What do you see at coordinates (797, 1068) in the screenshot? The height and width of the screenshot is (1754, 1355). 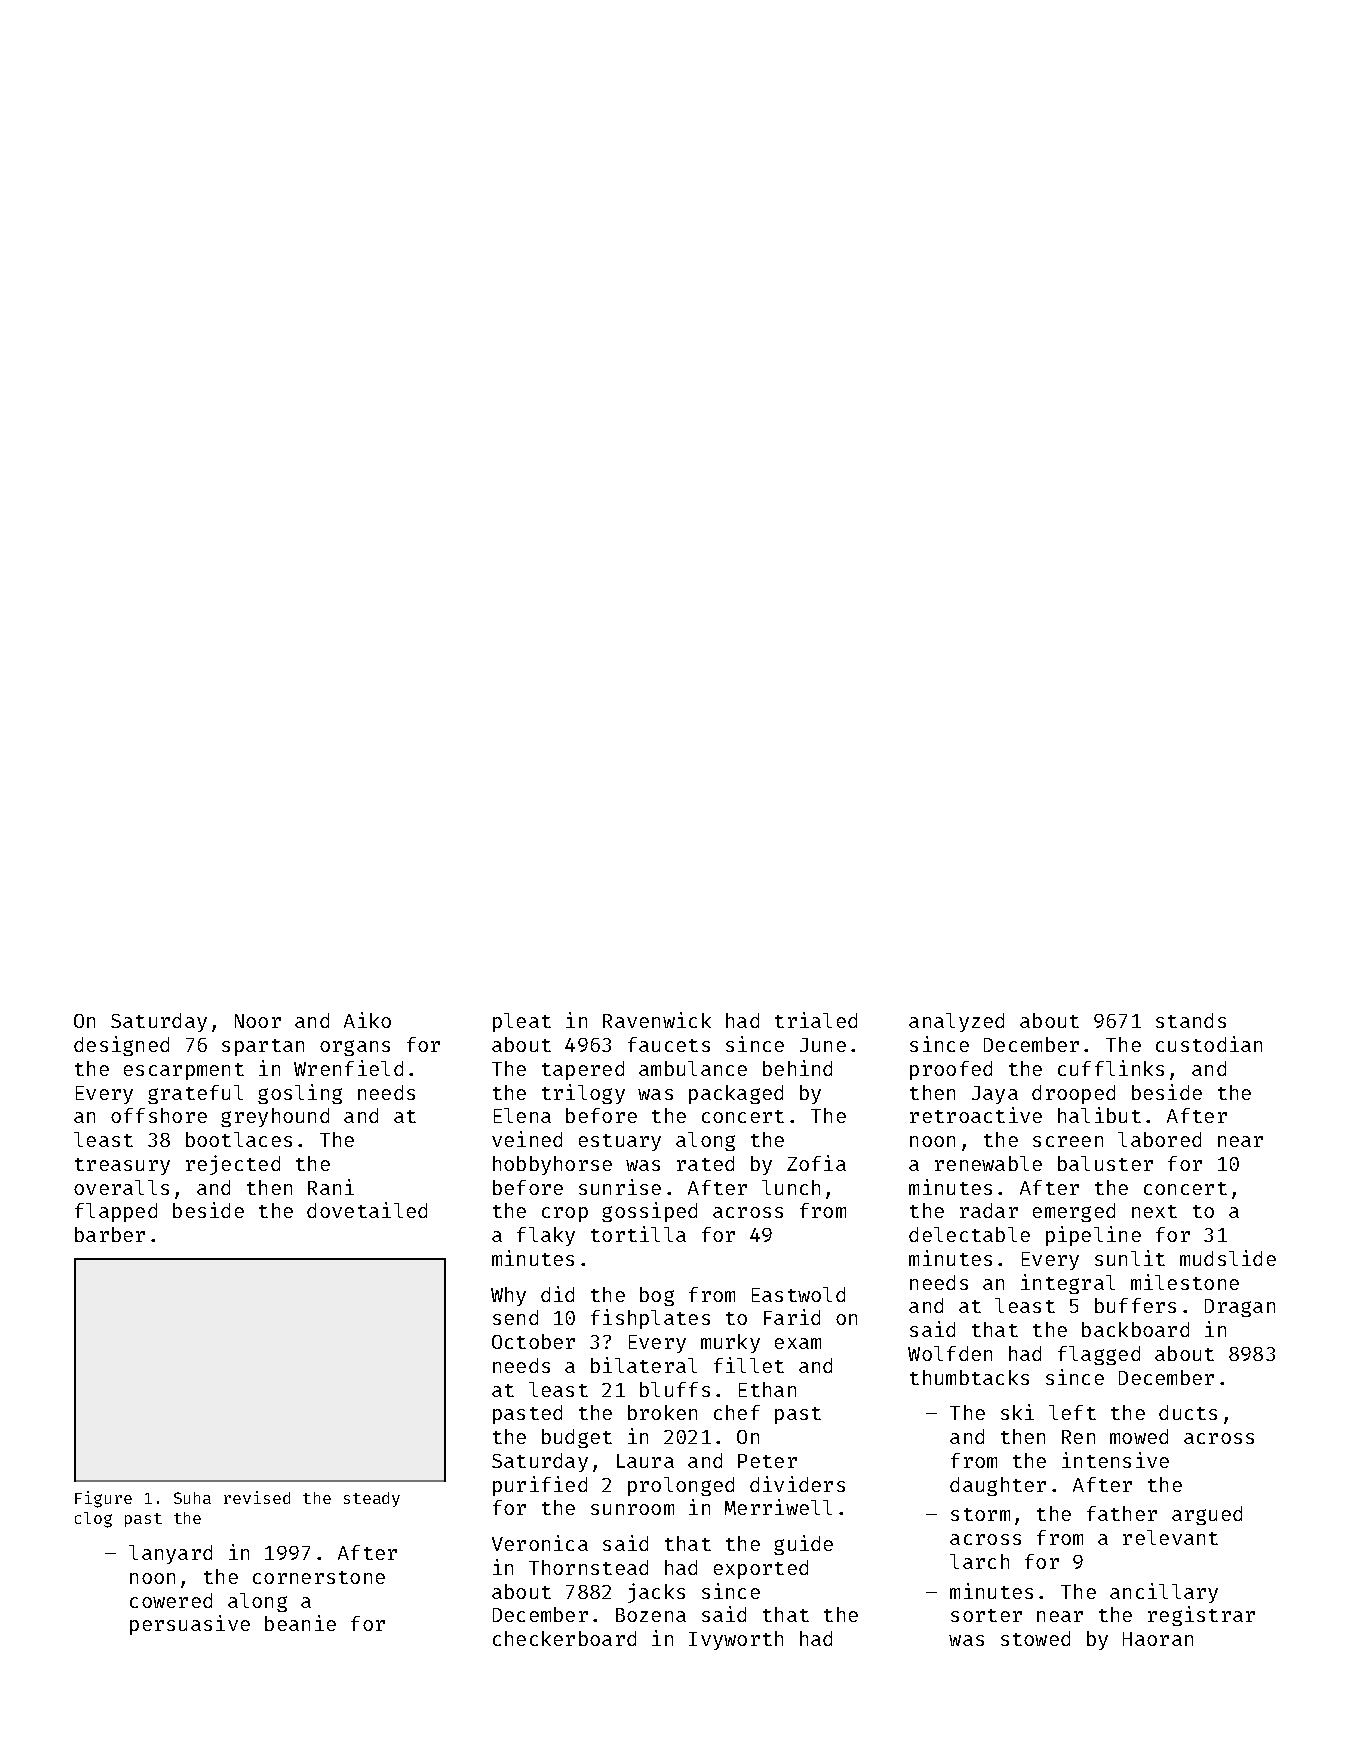 I see `behind` at bounding box center [797, 1068].
